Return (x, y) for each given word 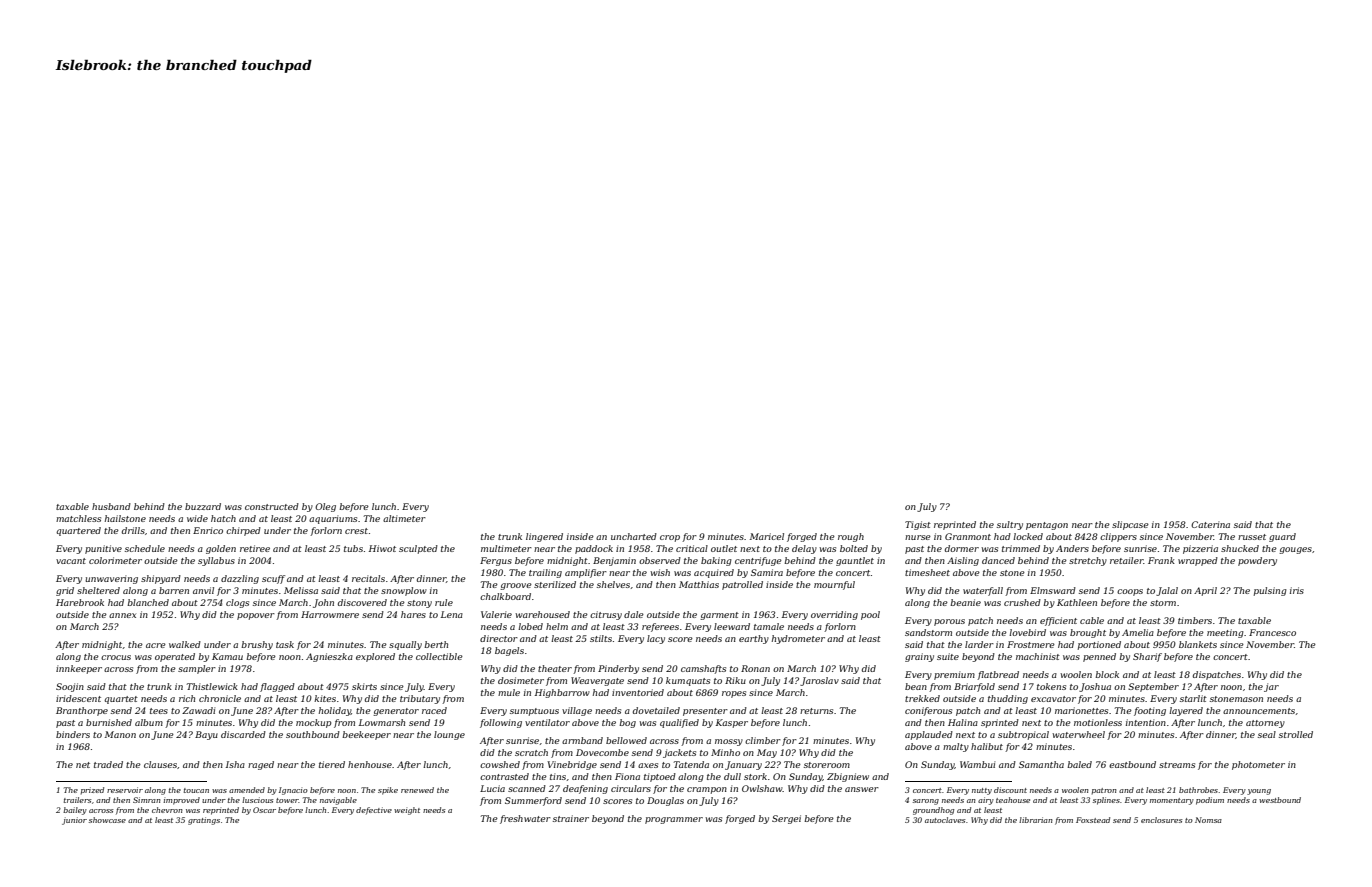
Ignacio (293, 791)
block (1107, 674)
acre (156, 645)
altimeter (404, 518)
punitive (103, 549)
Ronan (755, 668)
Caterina (1210, 524)
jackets (679, 753)
